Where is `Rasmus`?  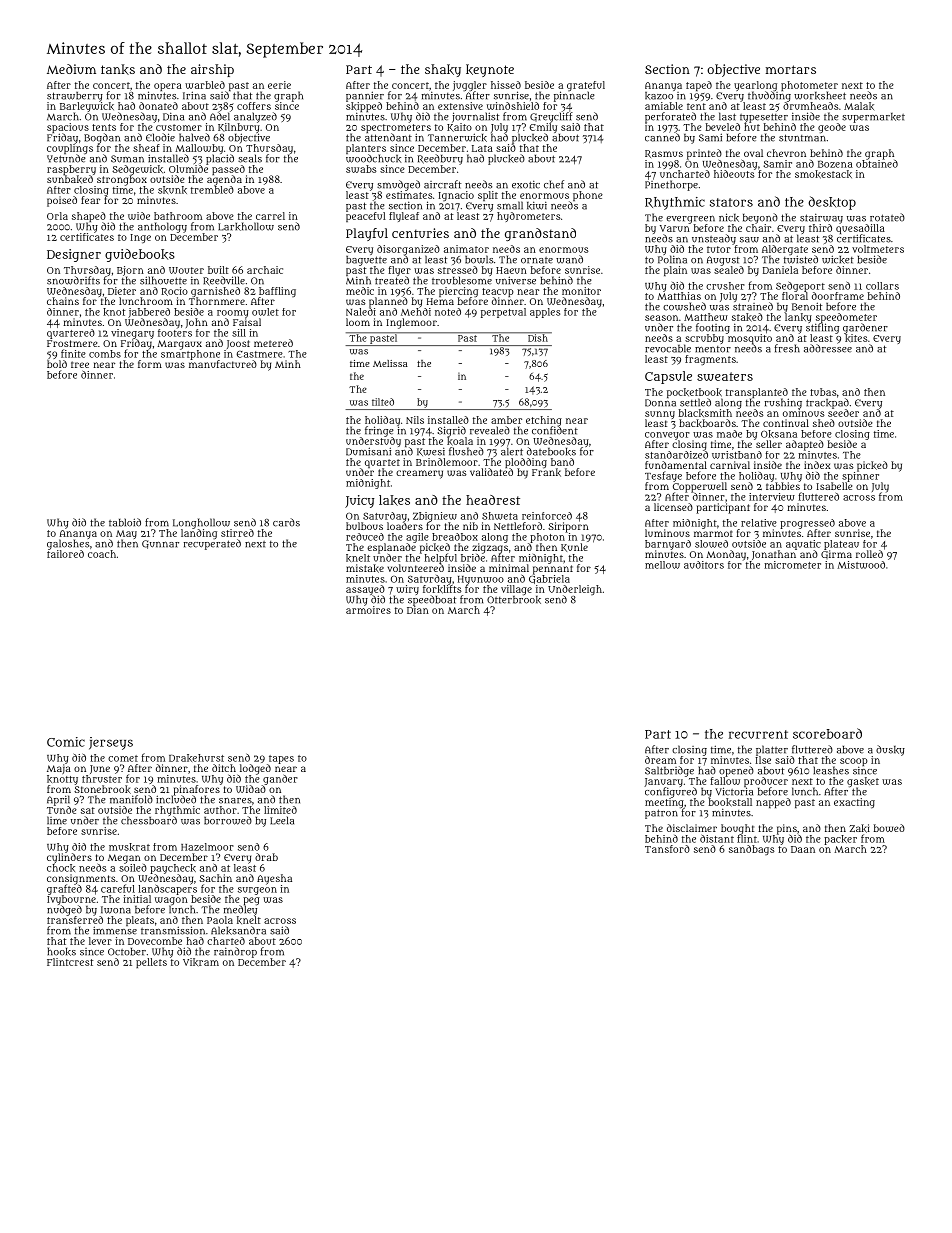 Rasmus is located at coordinates (664, 154).
